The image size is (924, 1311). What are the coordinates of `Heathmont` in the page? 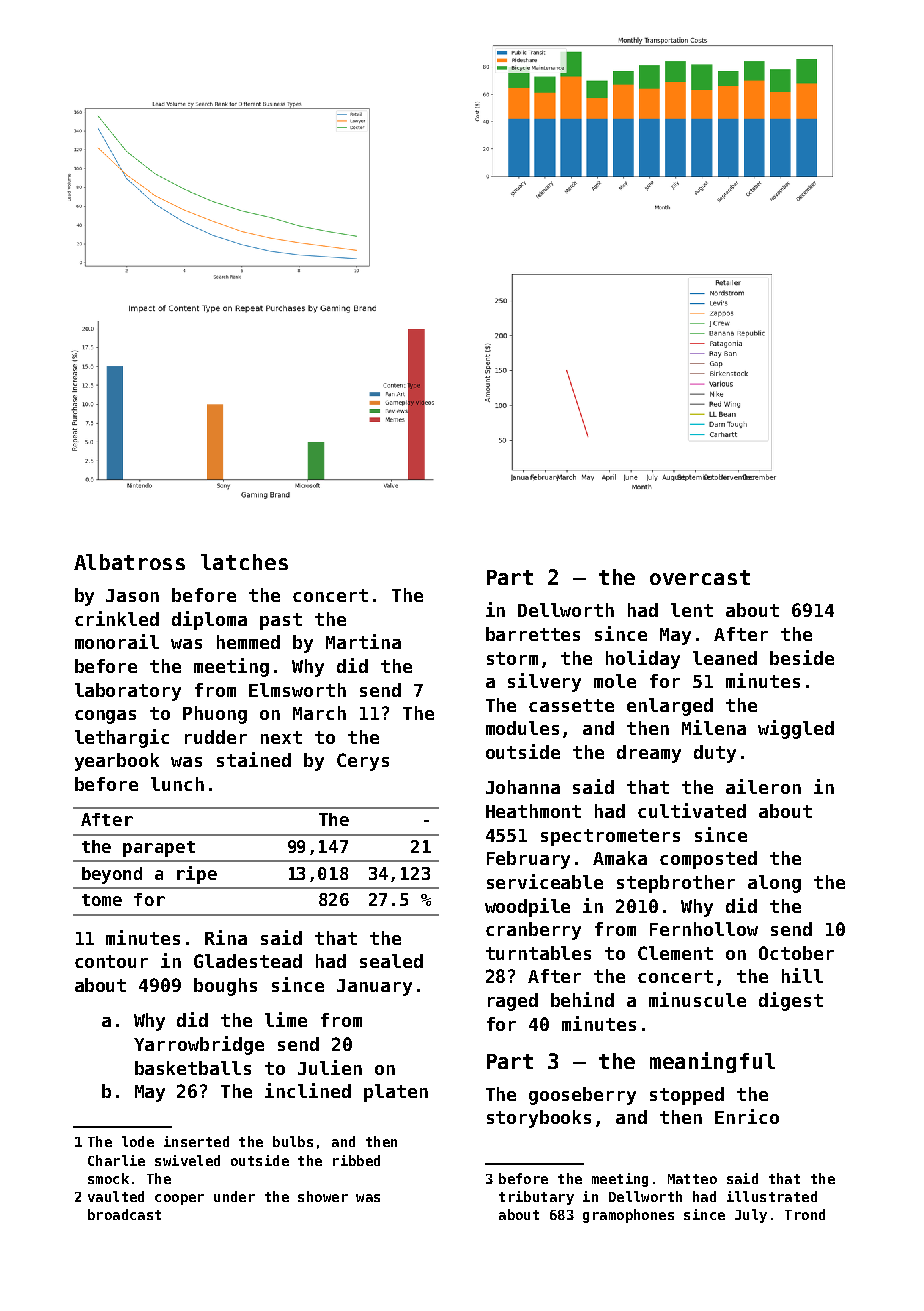 It's located at (533, 811).
